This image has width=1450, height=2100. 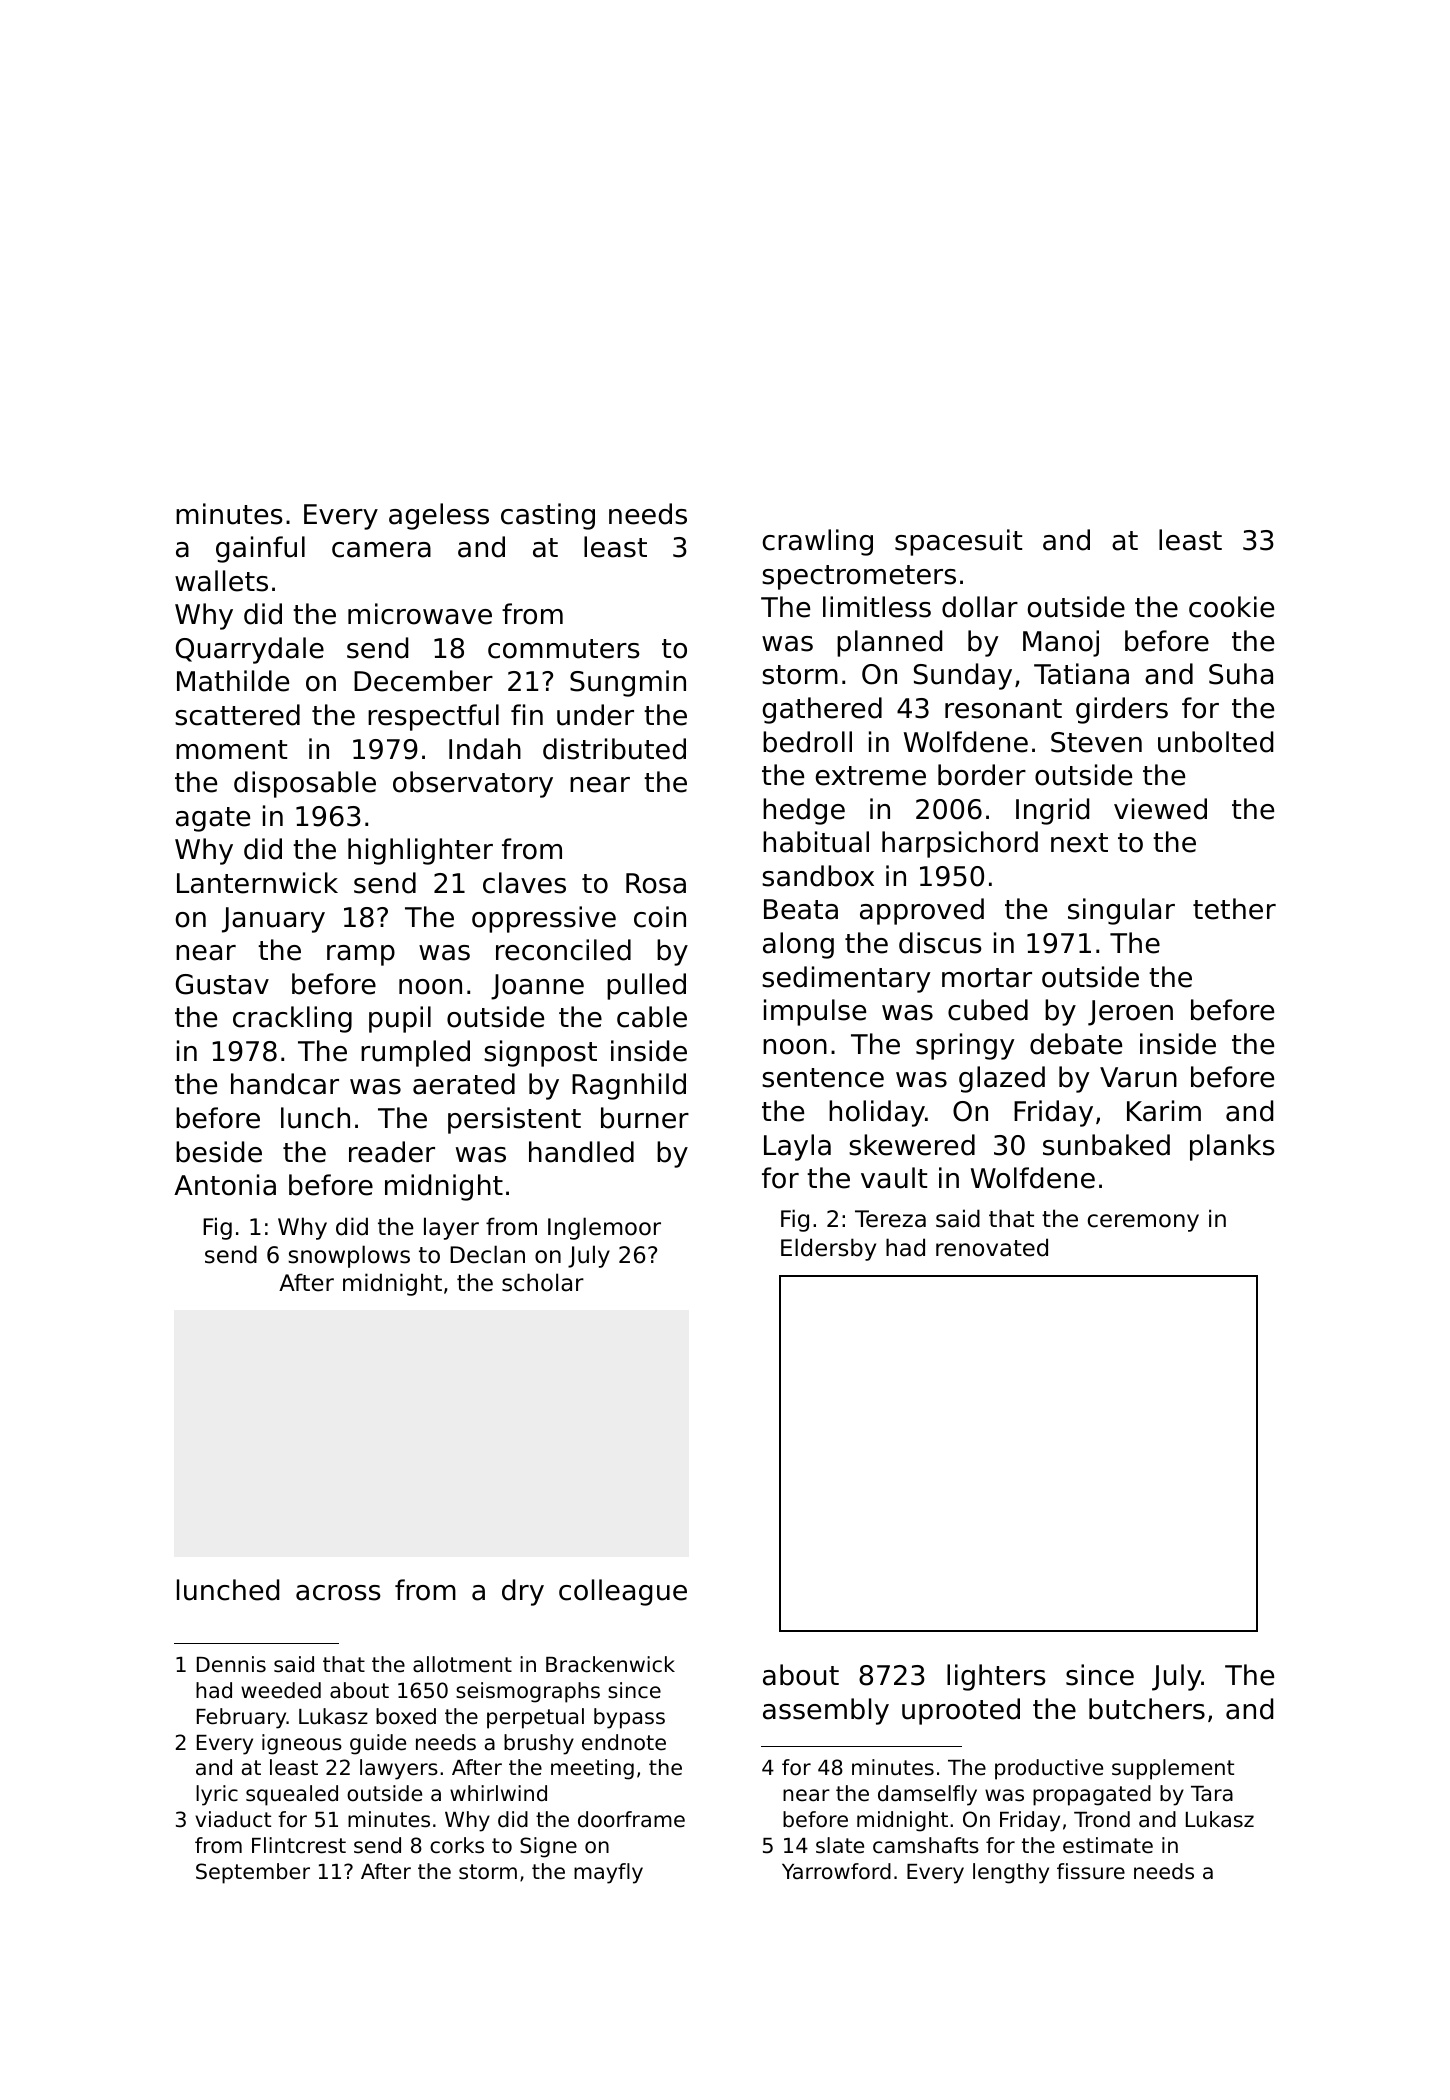 What do you see at coordinates (958, 542) in the image?
I see `spacesuit` at bounding box center [958, 542].
